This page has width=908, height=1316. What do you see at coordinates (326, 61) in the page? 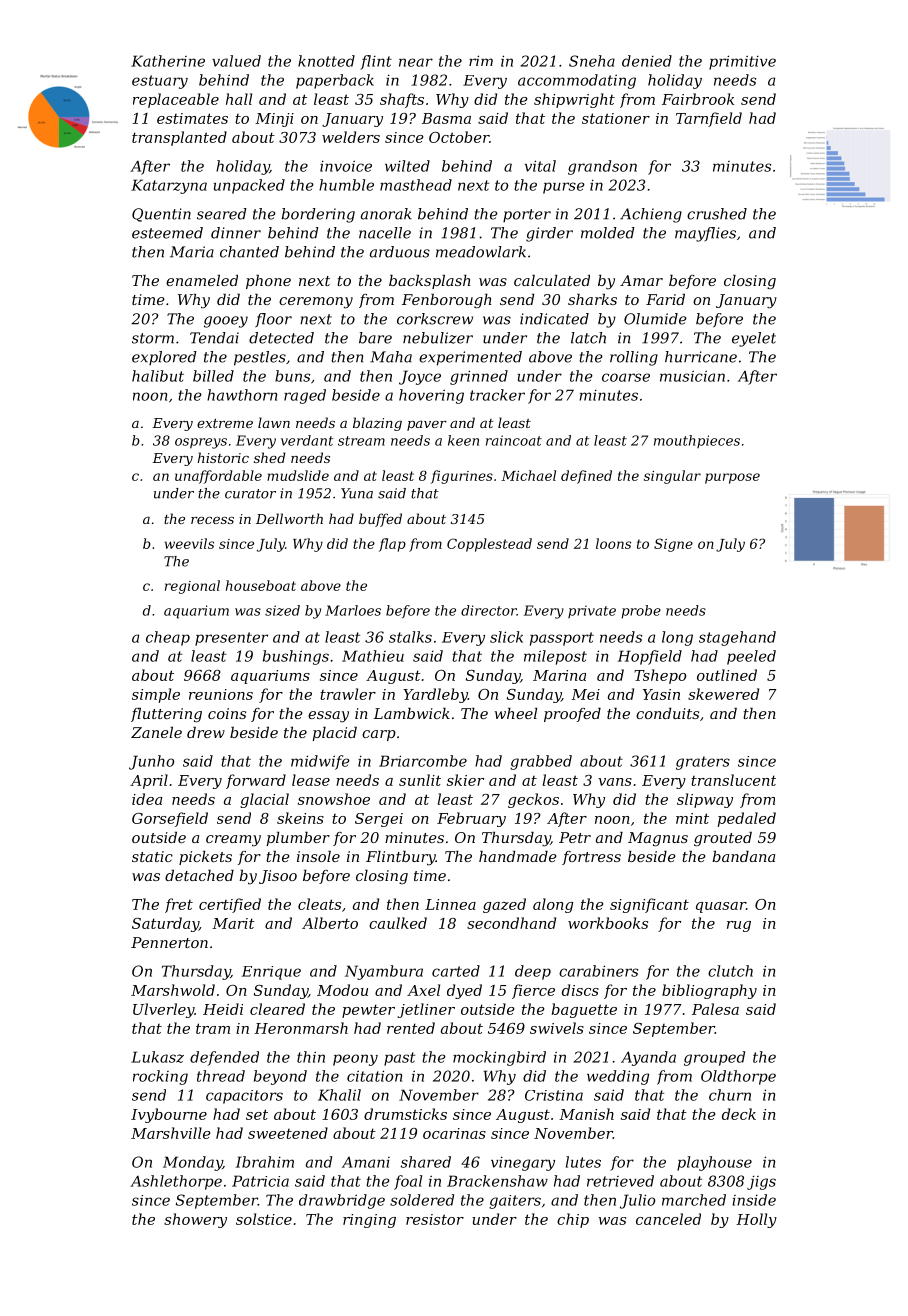
I see `knotted` at bounding box center [326, 61].
